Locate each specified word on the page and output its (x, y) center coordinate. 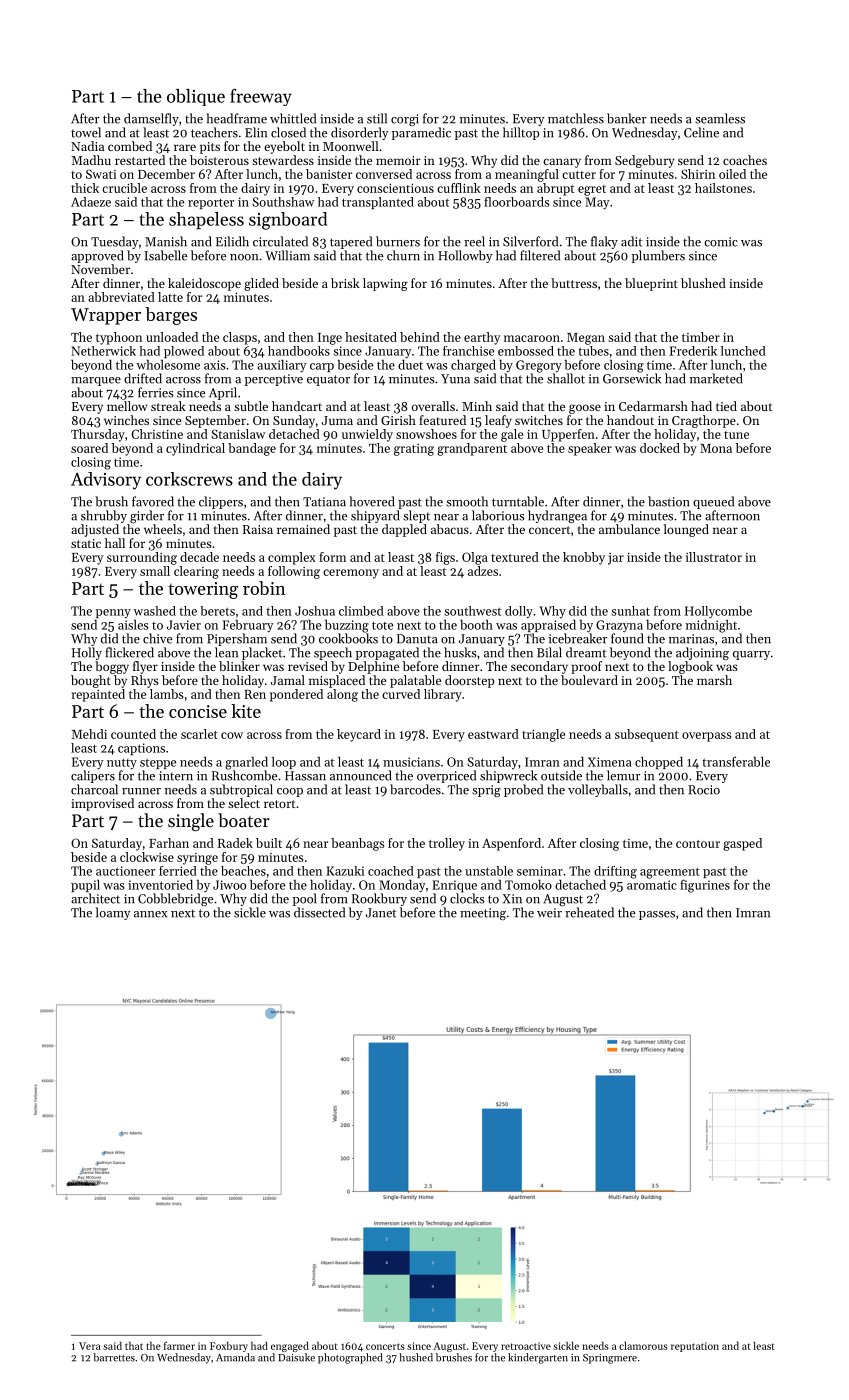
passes (657, 915)
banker (626, 118)
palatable (415, 681)
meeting (483, 914)
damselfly (151, 119)
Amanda (235, 1357)
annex (150, 914)
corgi (405, 120)
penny (113, 613)
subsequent (647, 735)
